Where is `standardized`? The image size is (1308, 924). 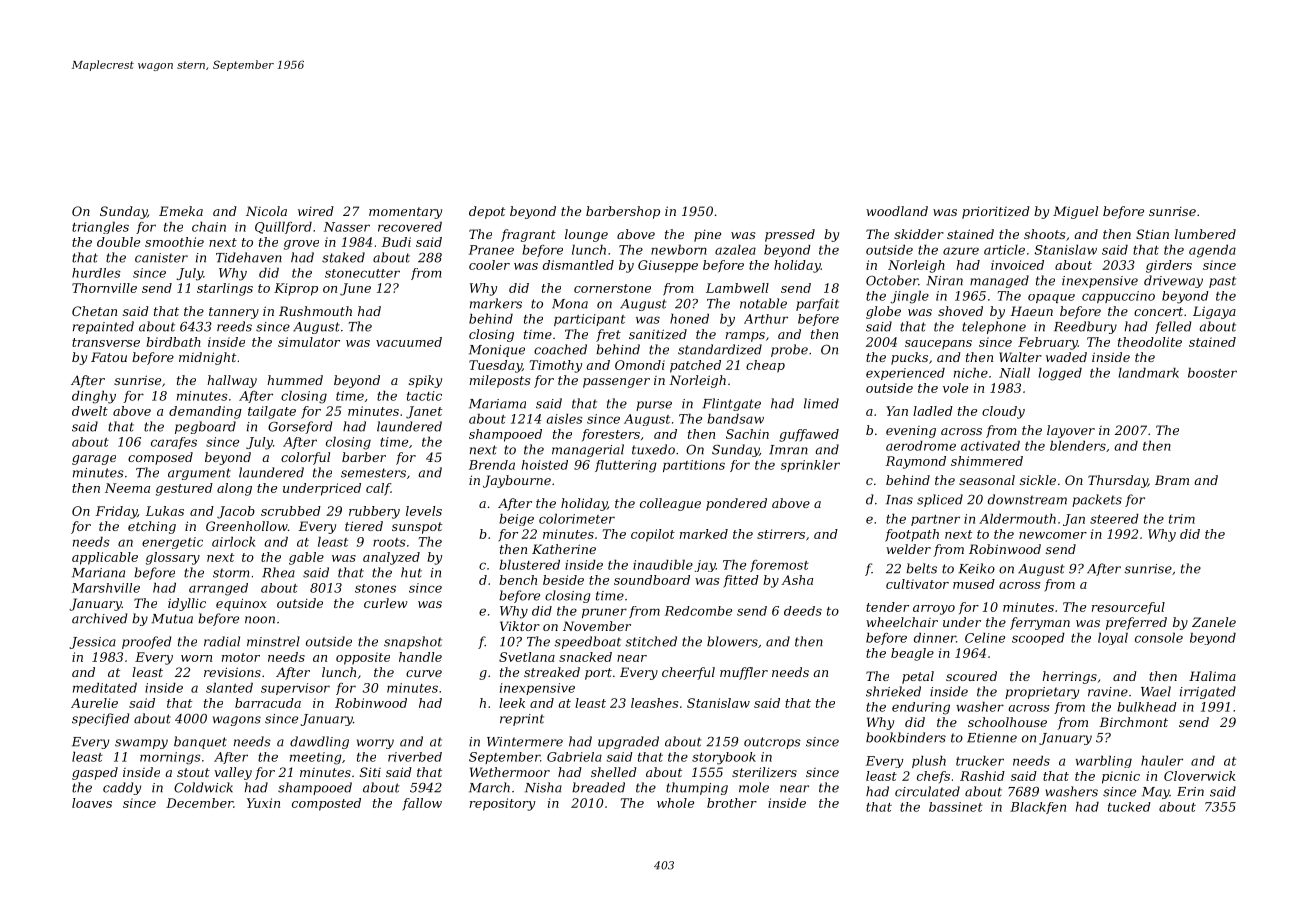 standardized is located at coordinates (720, 349).
